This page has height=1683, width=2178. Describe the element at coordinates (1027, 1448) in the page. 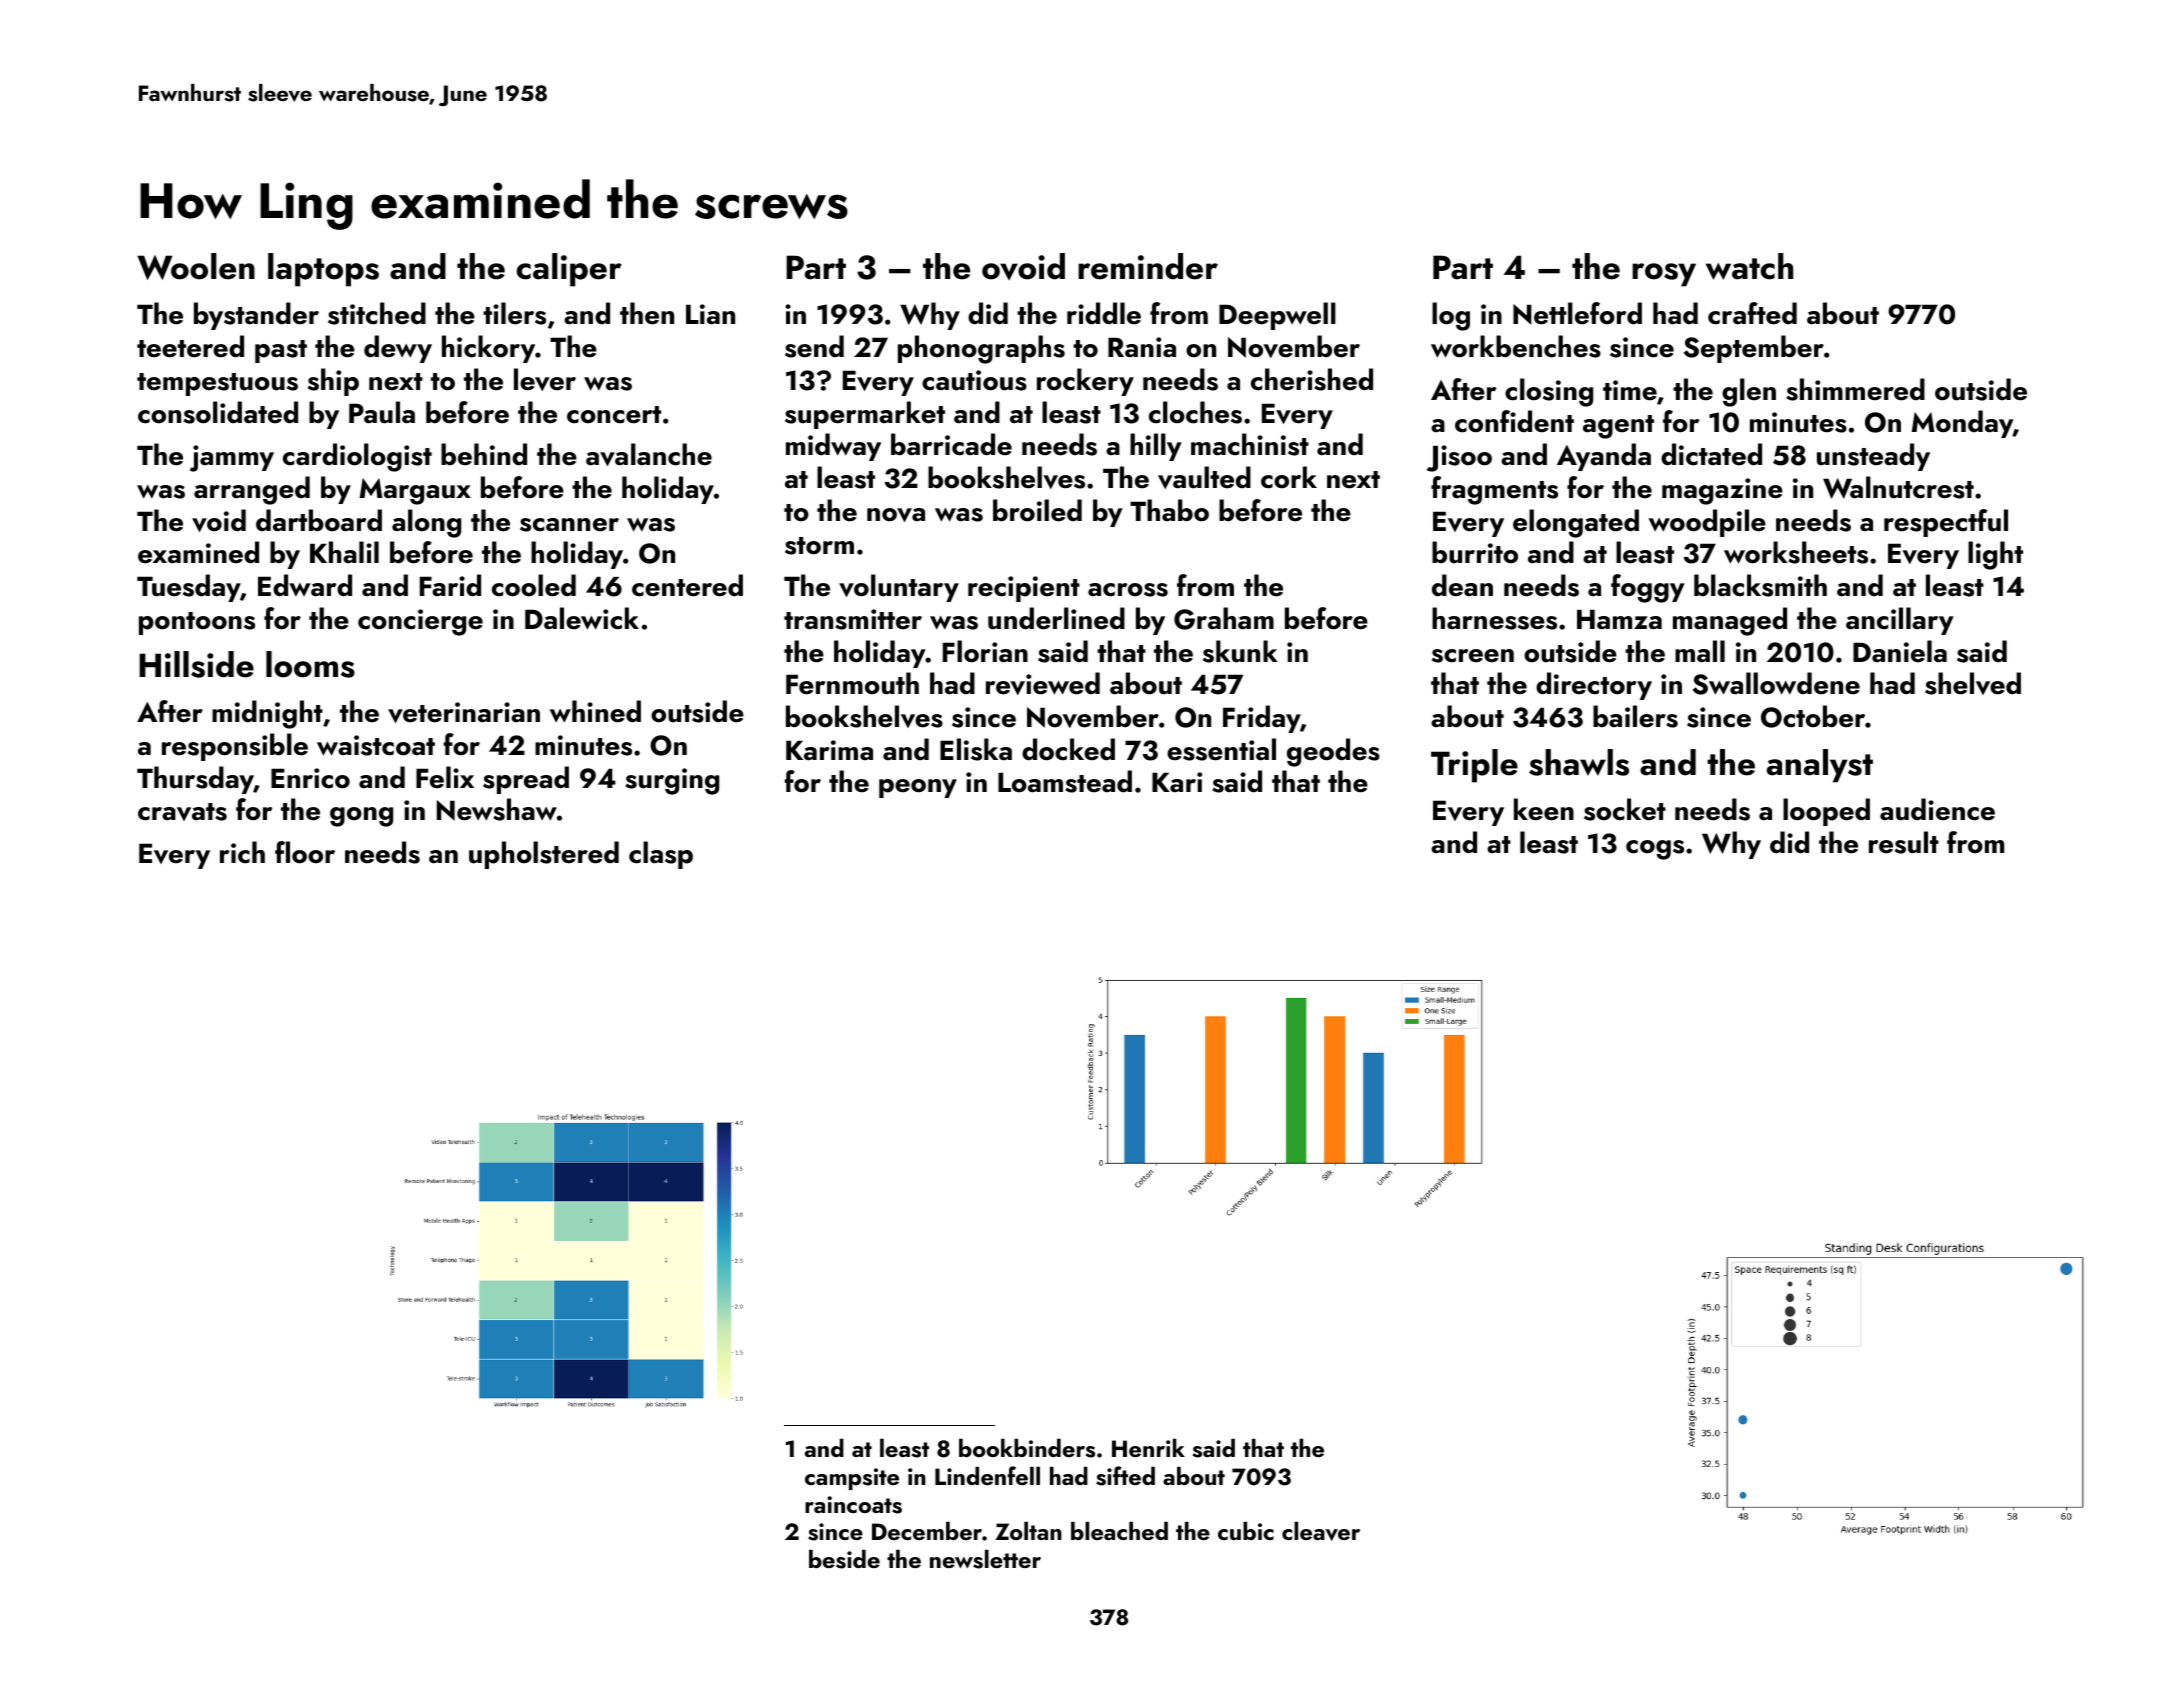

I see `bookbinders` at that location.
